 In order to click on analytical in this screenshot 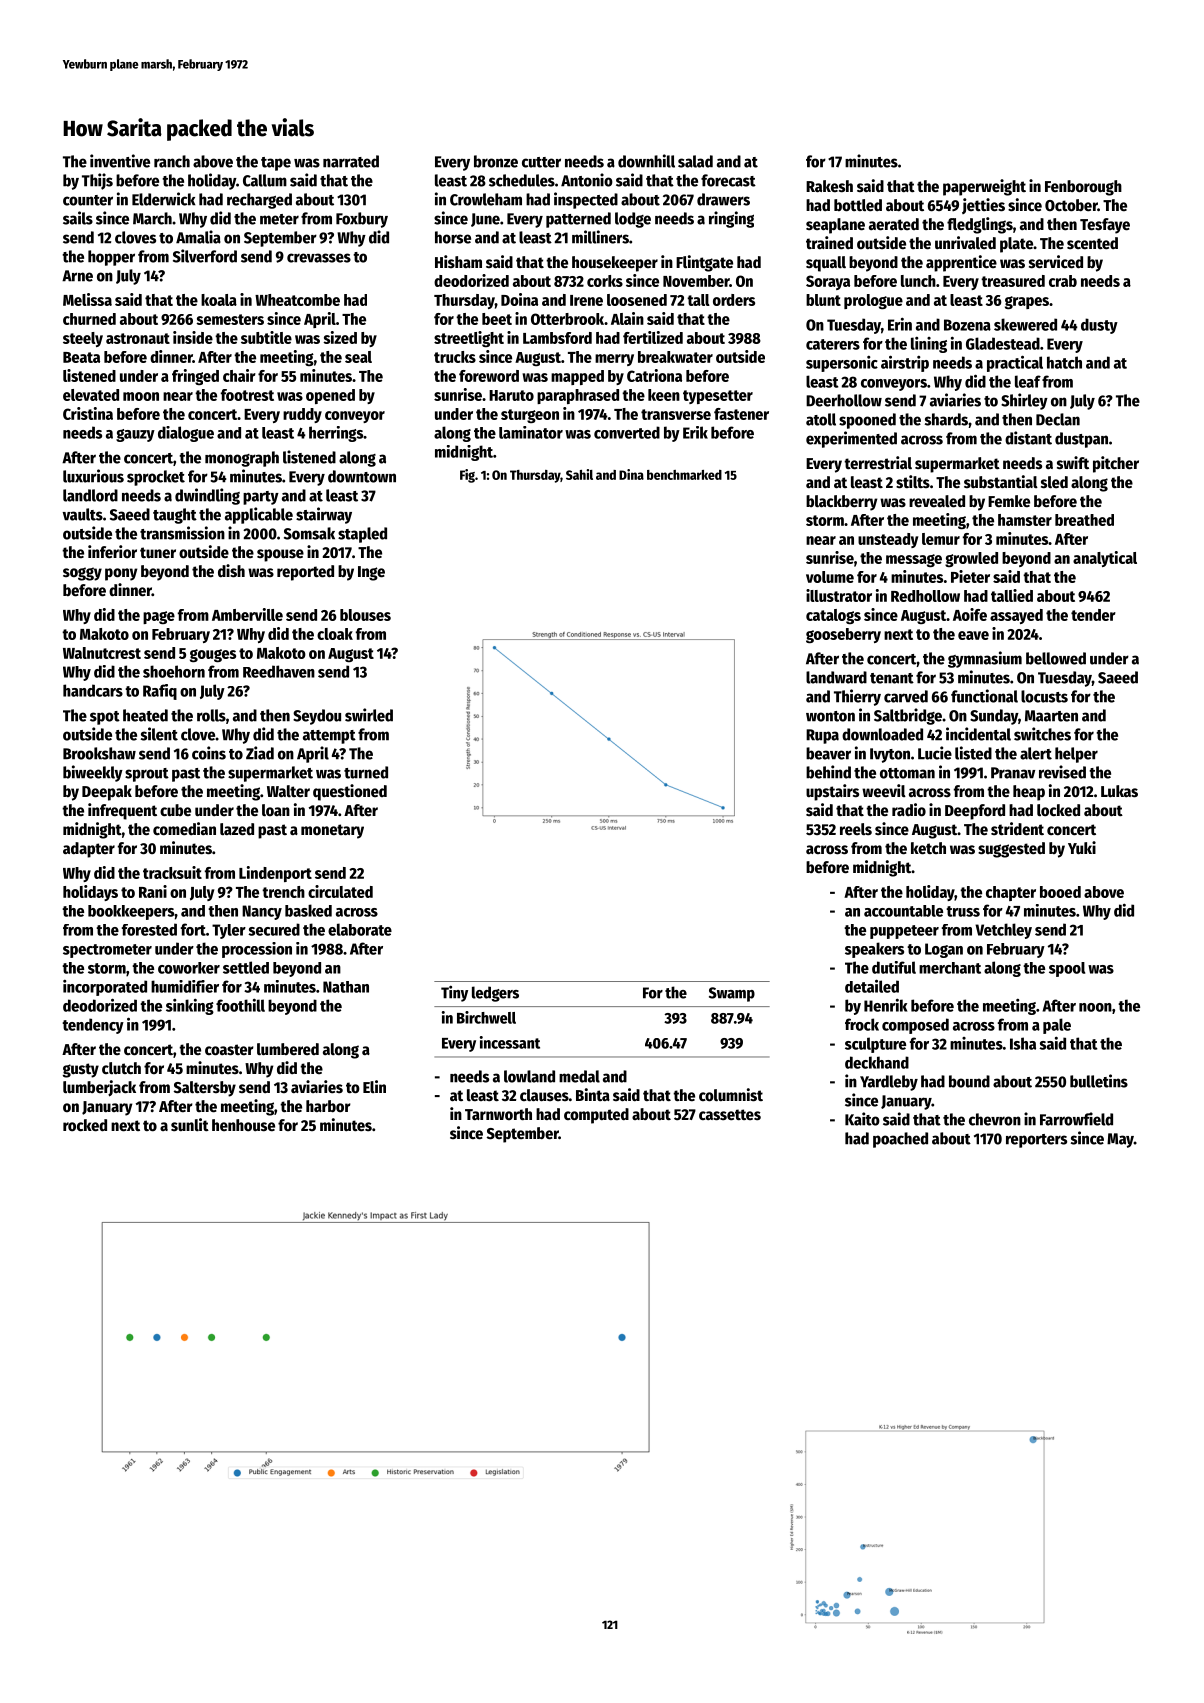, I will do `click(1105, 559)`.
